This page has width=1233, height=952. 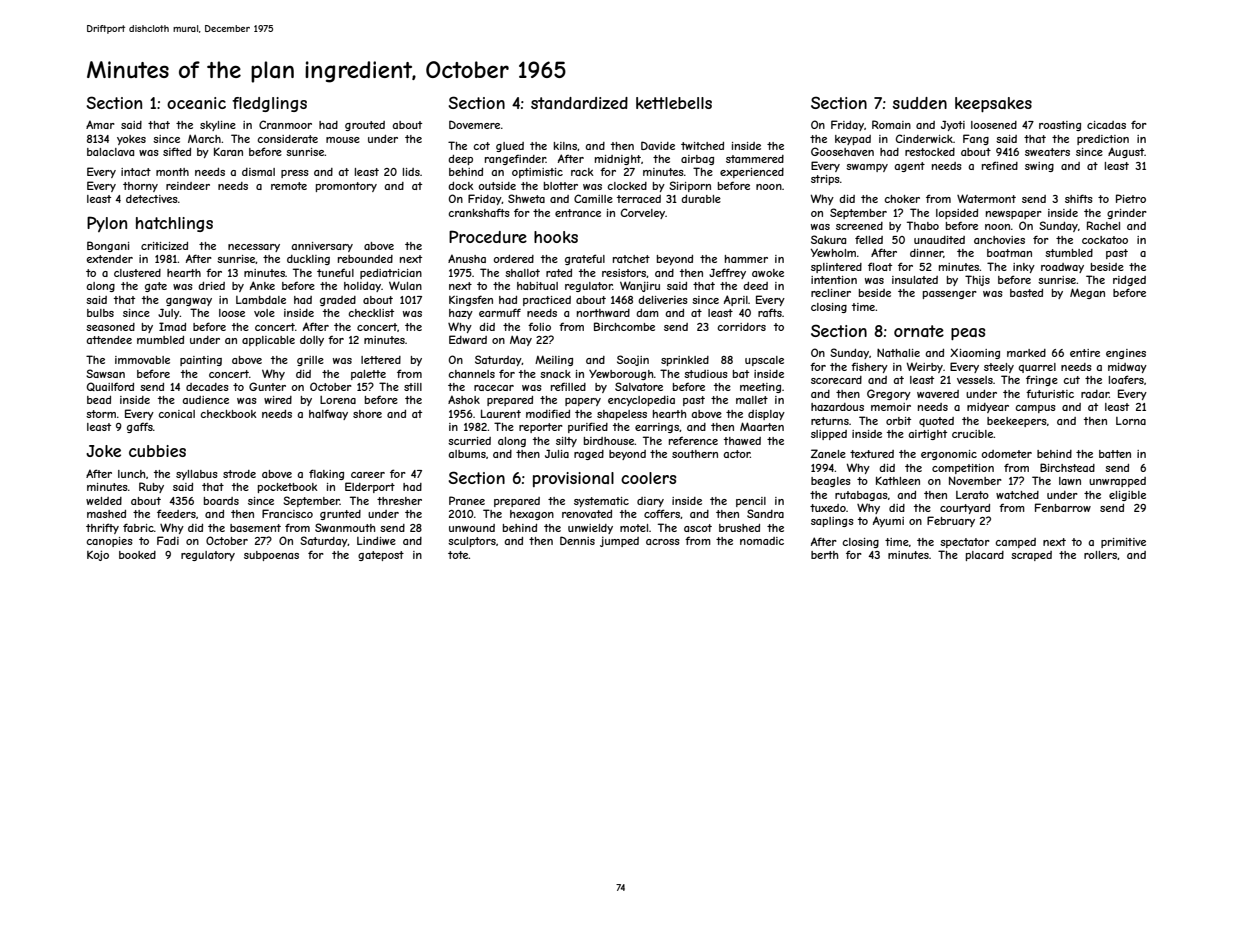 I want to click on oceanic, so click(x=196, y=103).
